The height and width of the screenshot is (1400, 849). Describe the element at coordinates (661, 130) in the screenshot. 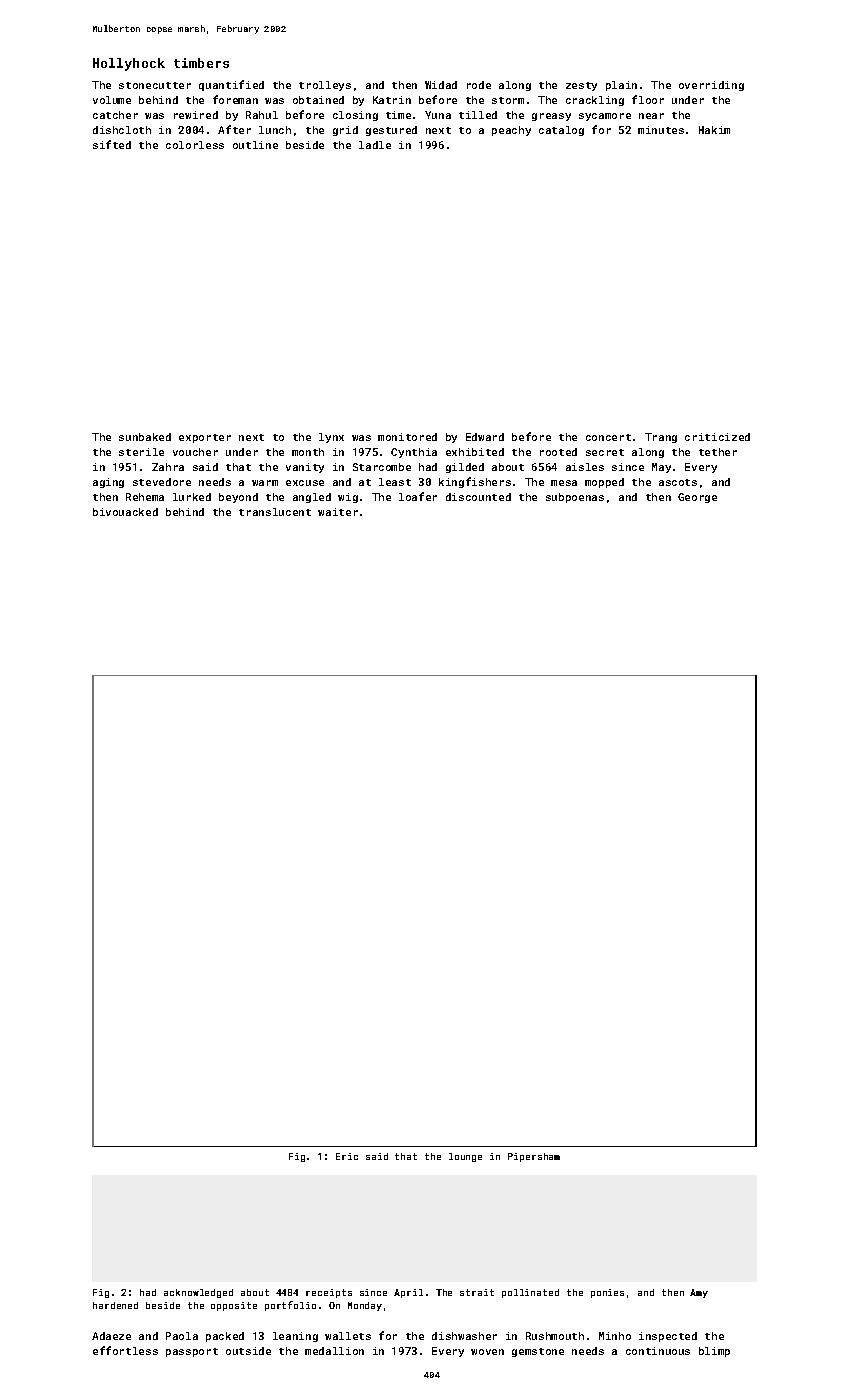

I see `minutes` at that location.
